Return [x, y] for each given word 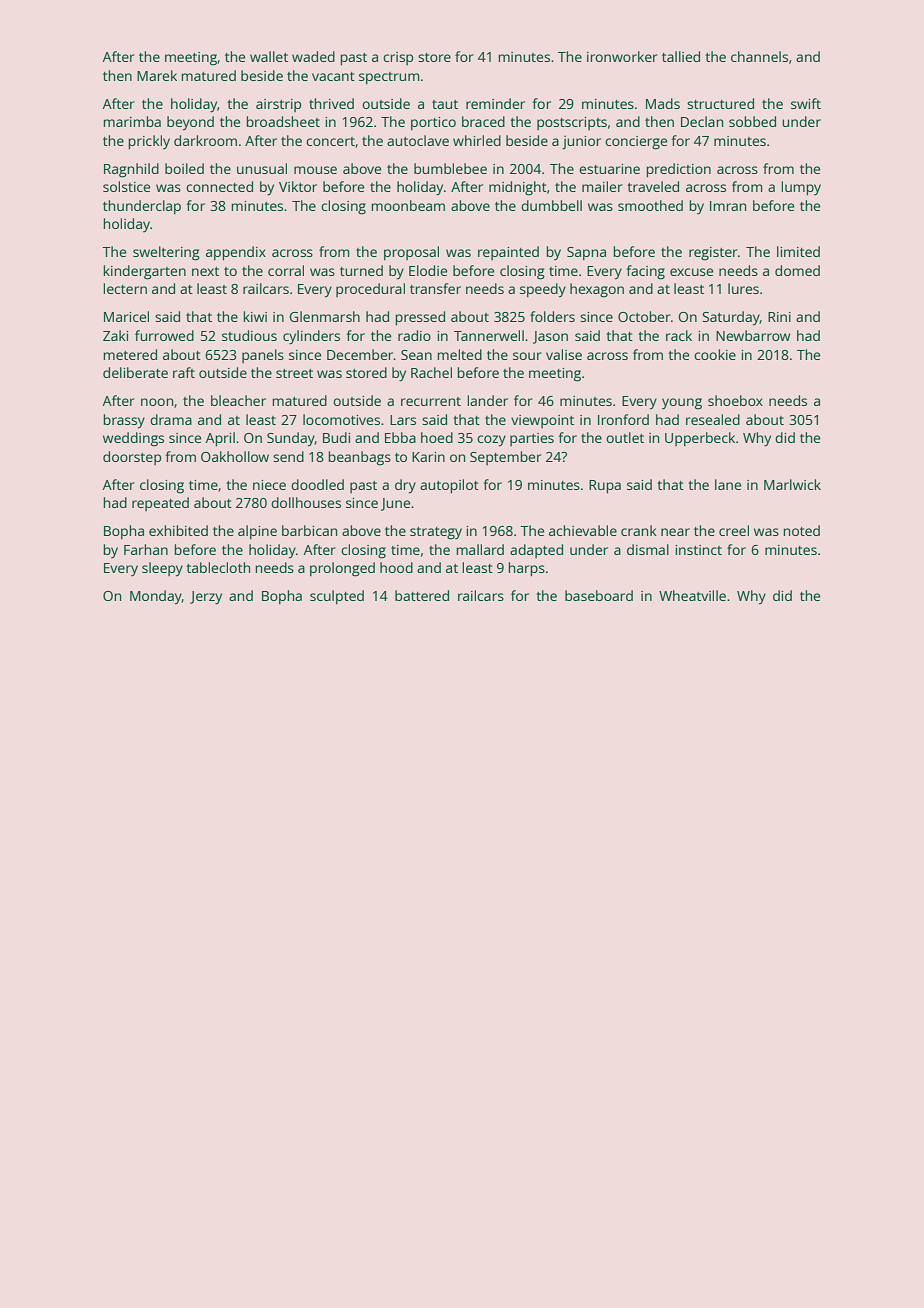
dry [405, 486]
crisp [398, 58]
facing [645, 272]
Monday [156, 597]
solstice [126, 186]
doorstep [132, 458]
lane [728, 484]
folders [552, 316]
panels [263, 356]
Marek [157, 75]
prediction [678, 170]
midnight [518, 188]
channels [759, 56]
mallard [480, 549]
